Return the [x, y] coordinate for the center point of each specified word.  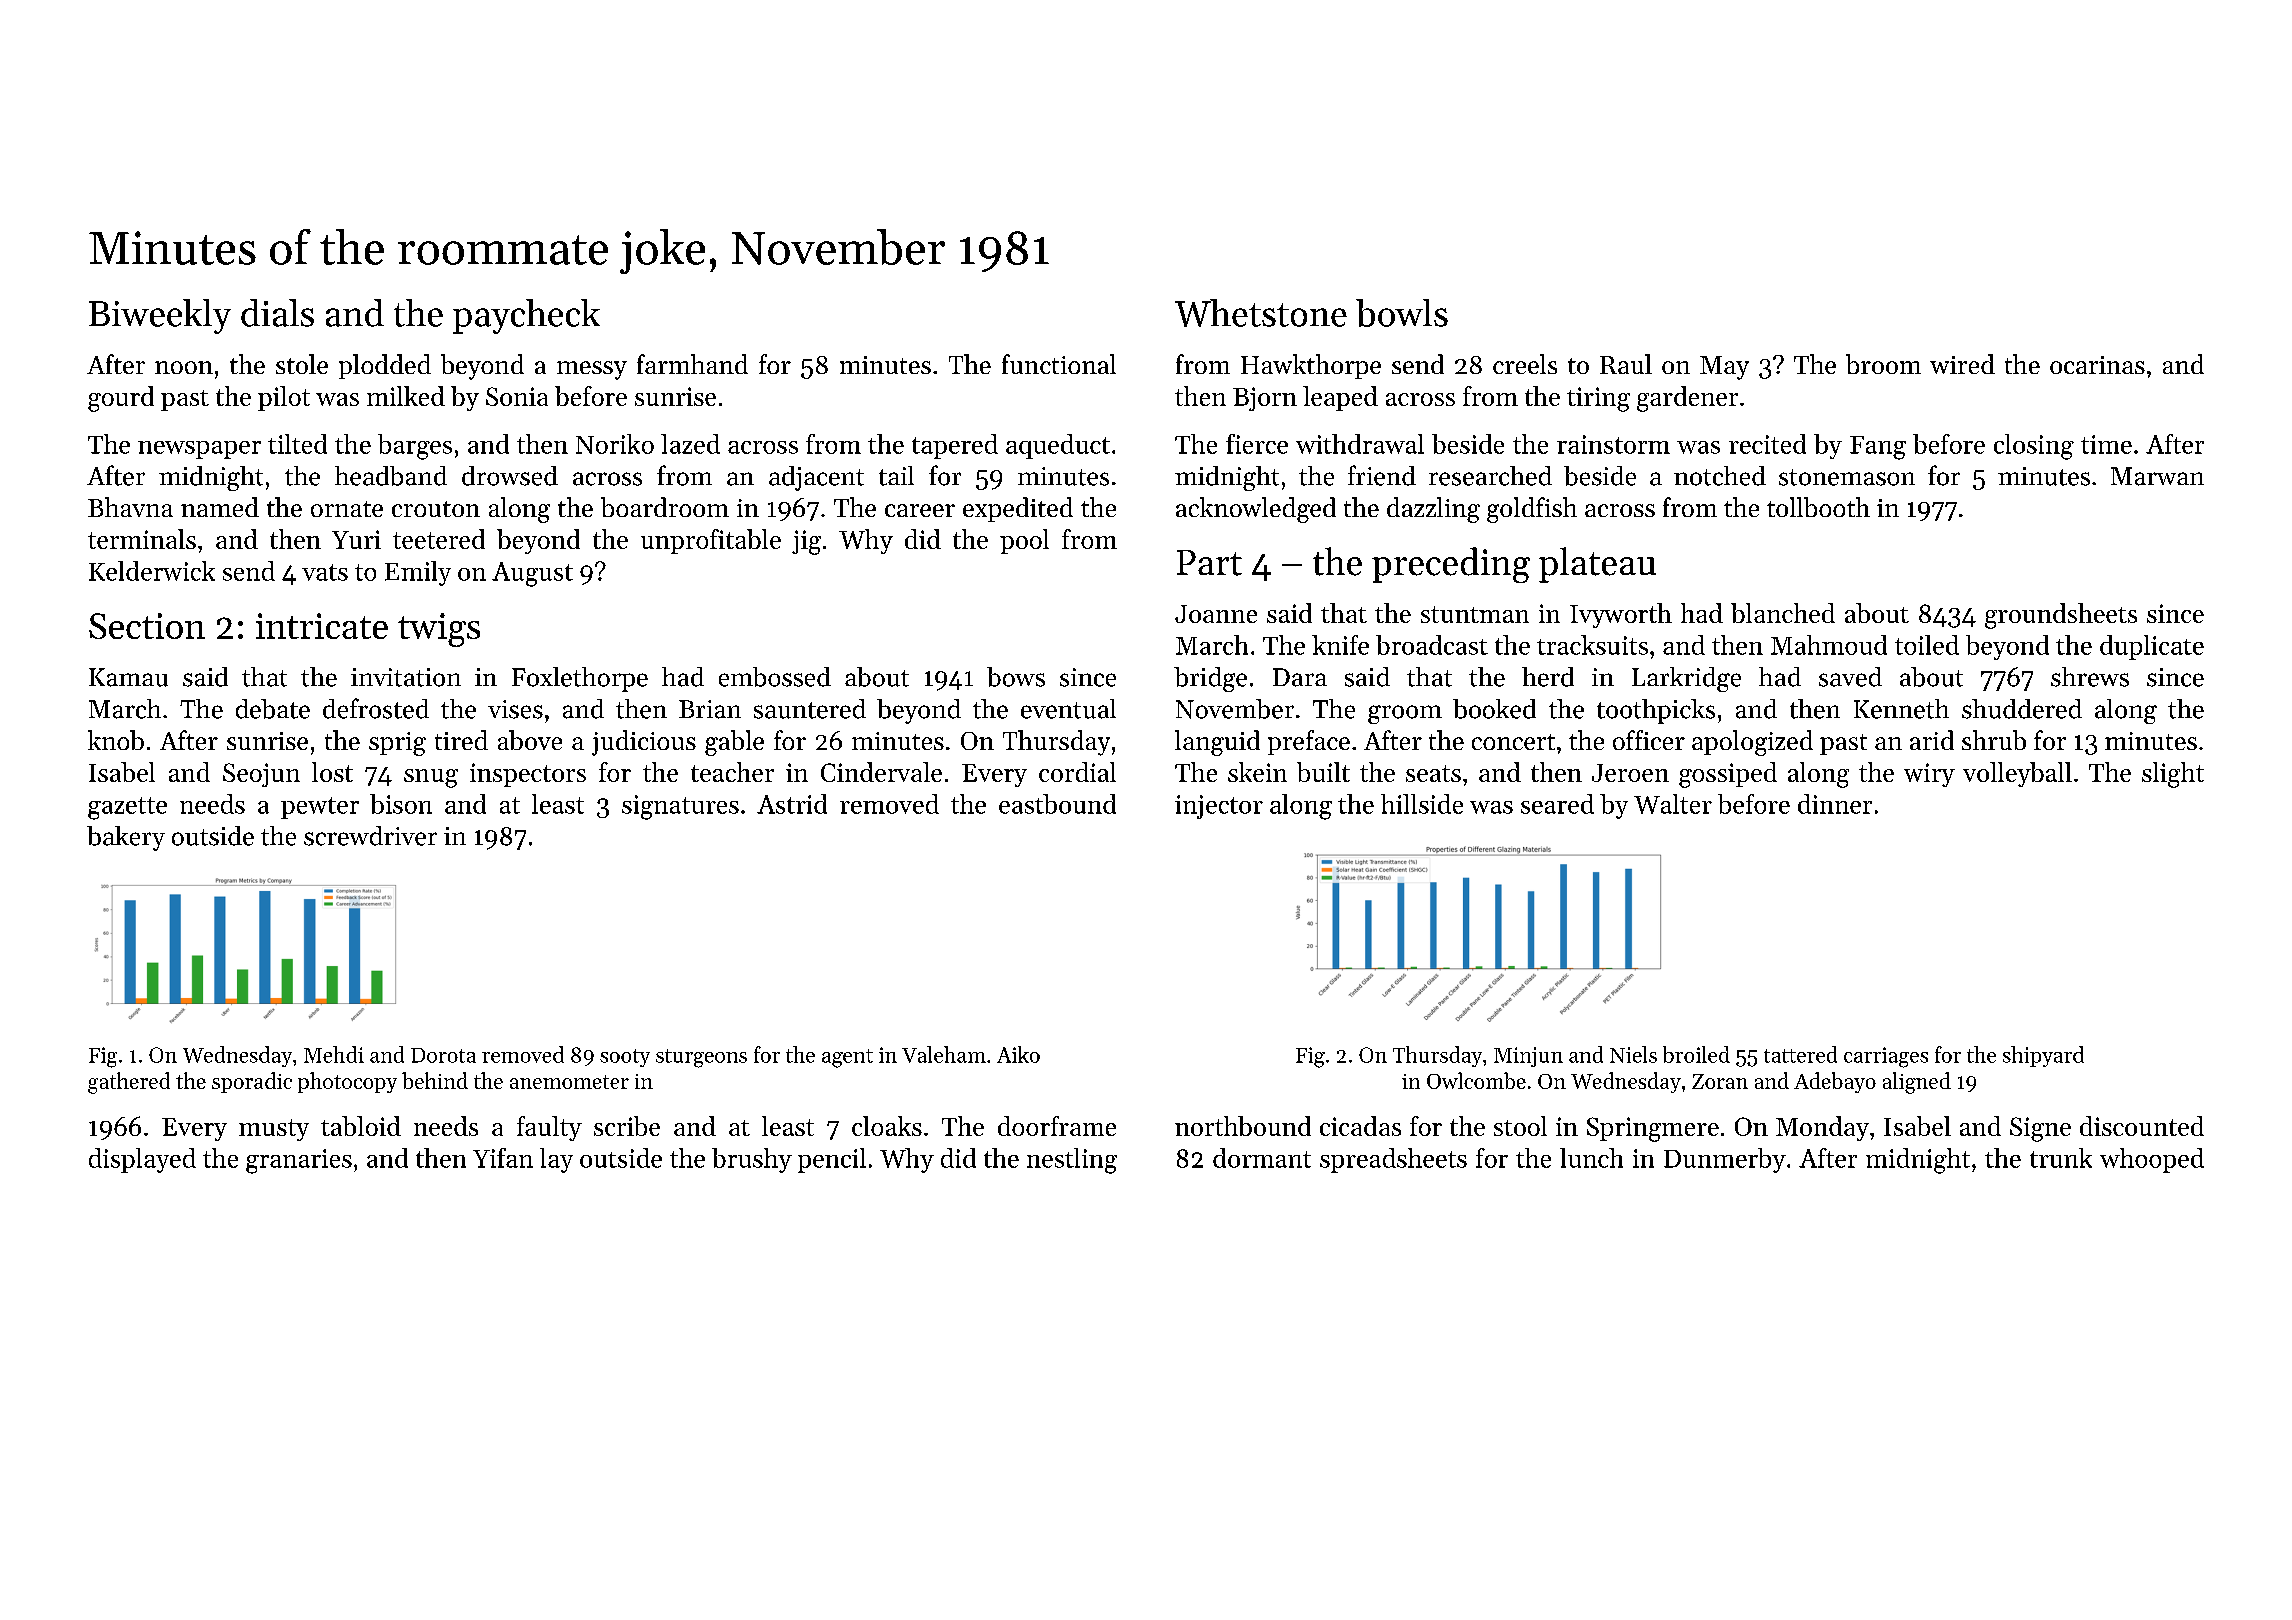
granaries [299, 1161]
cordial [1077, 772]
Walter [1673, 804]
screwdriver [370, 836]
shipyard [2043, 1056]
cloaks [887, 1126]
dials [277, 313]
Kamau [128, 677]
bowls [1402, 313]
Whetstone [1261, 313]
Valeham [944, 1054]
